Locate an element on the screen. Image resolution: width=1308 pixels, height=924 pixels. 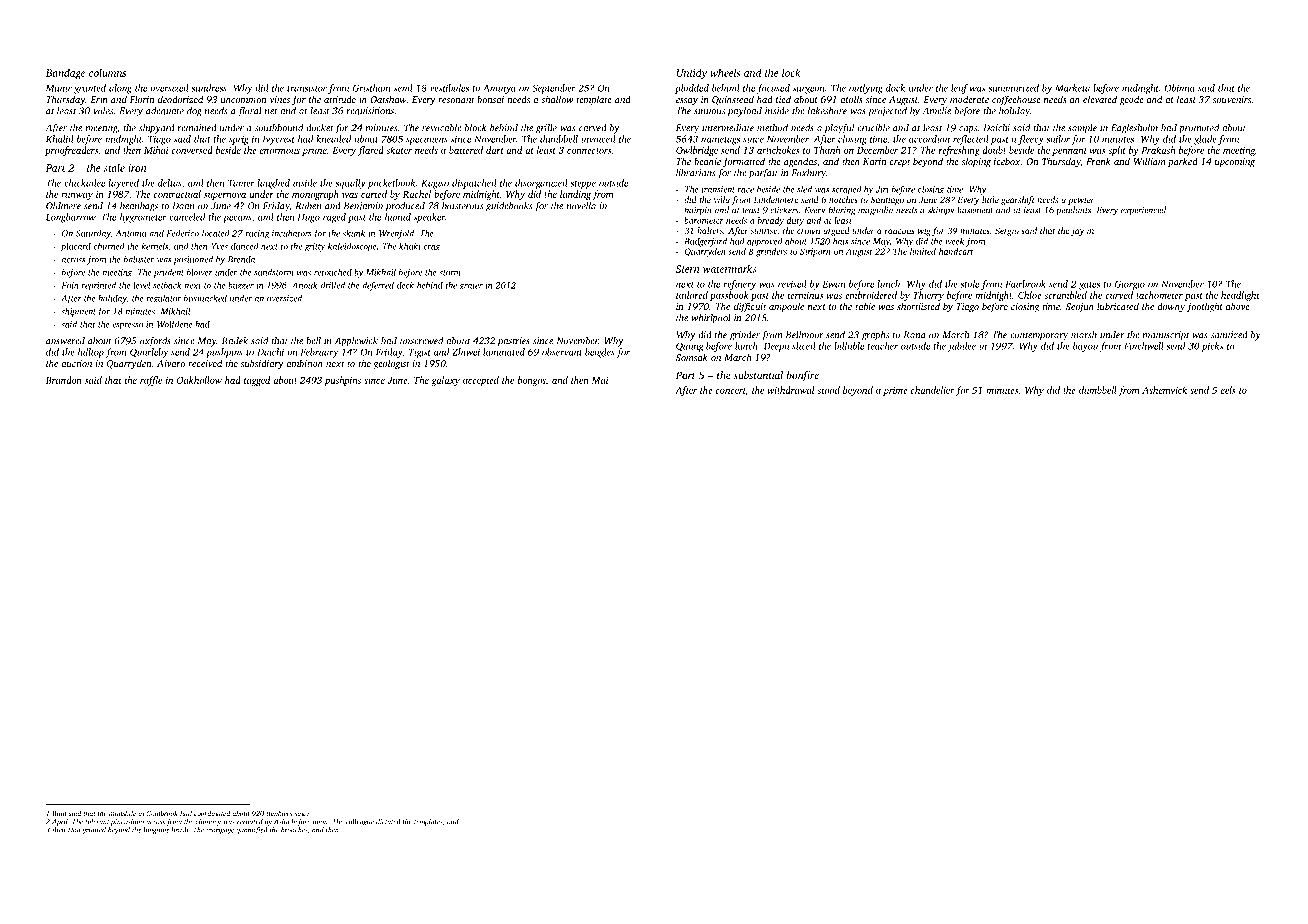
surgeon is located at coordinates (809, 90).
